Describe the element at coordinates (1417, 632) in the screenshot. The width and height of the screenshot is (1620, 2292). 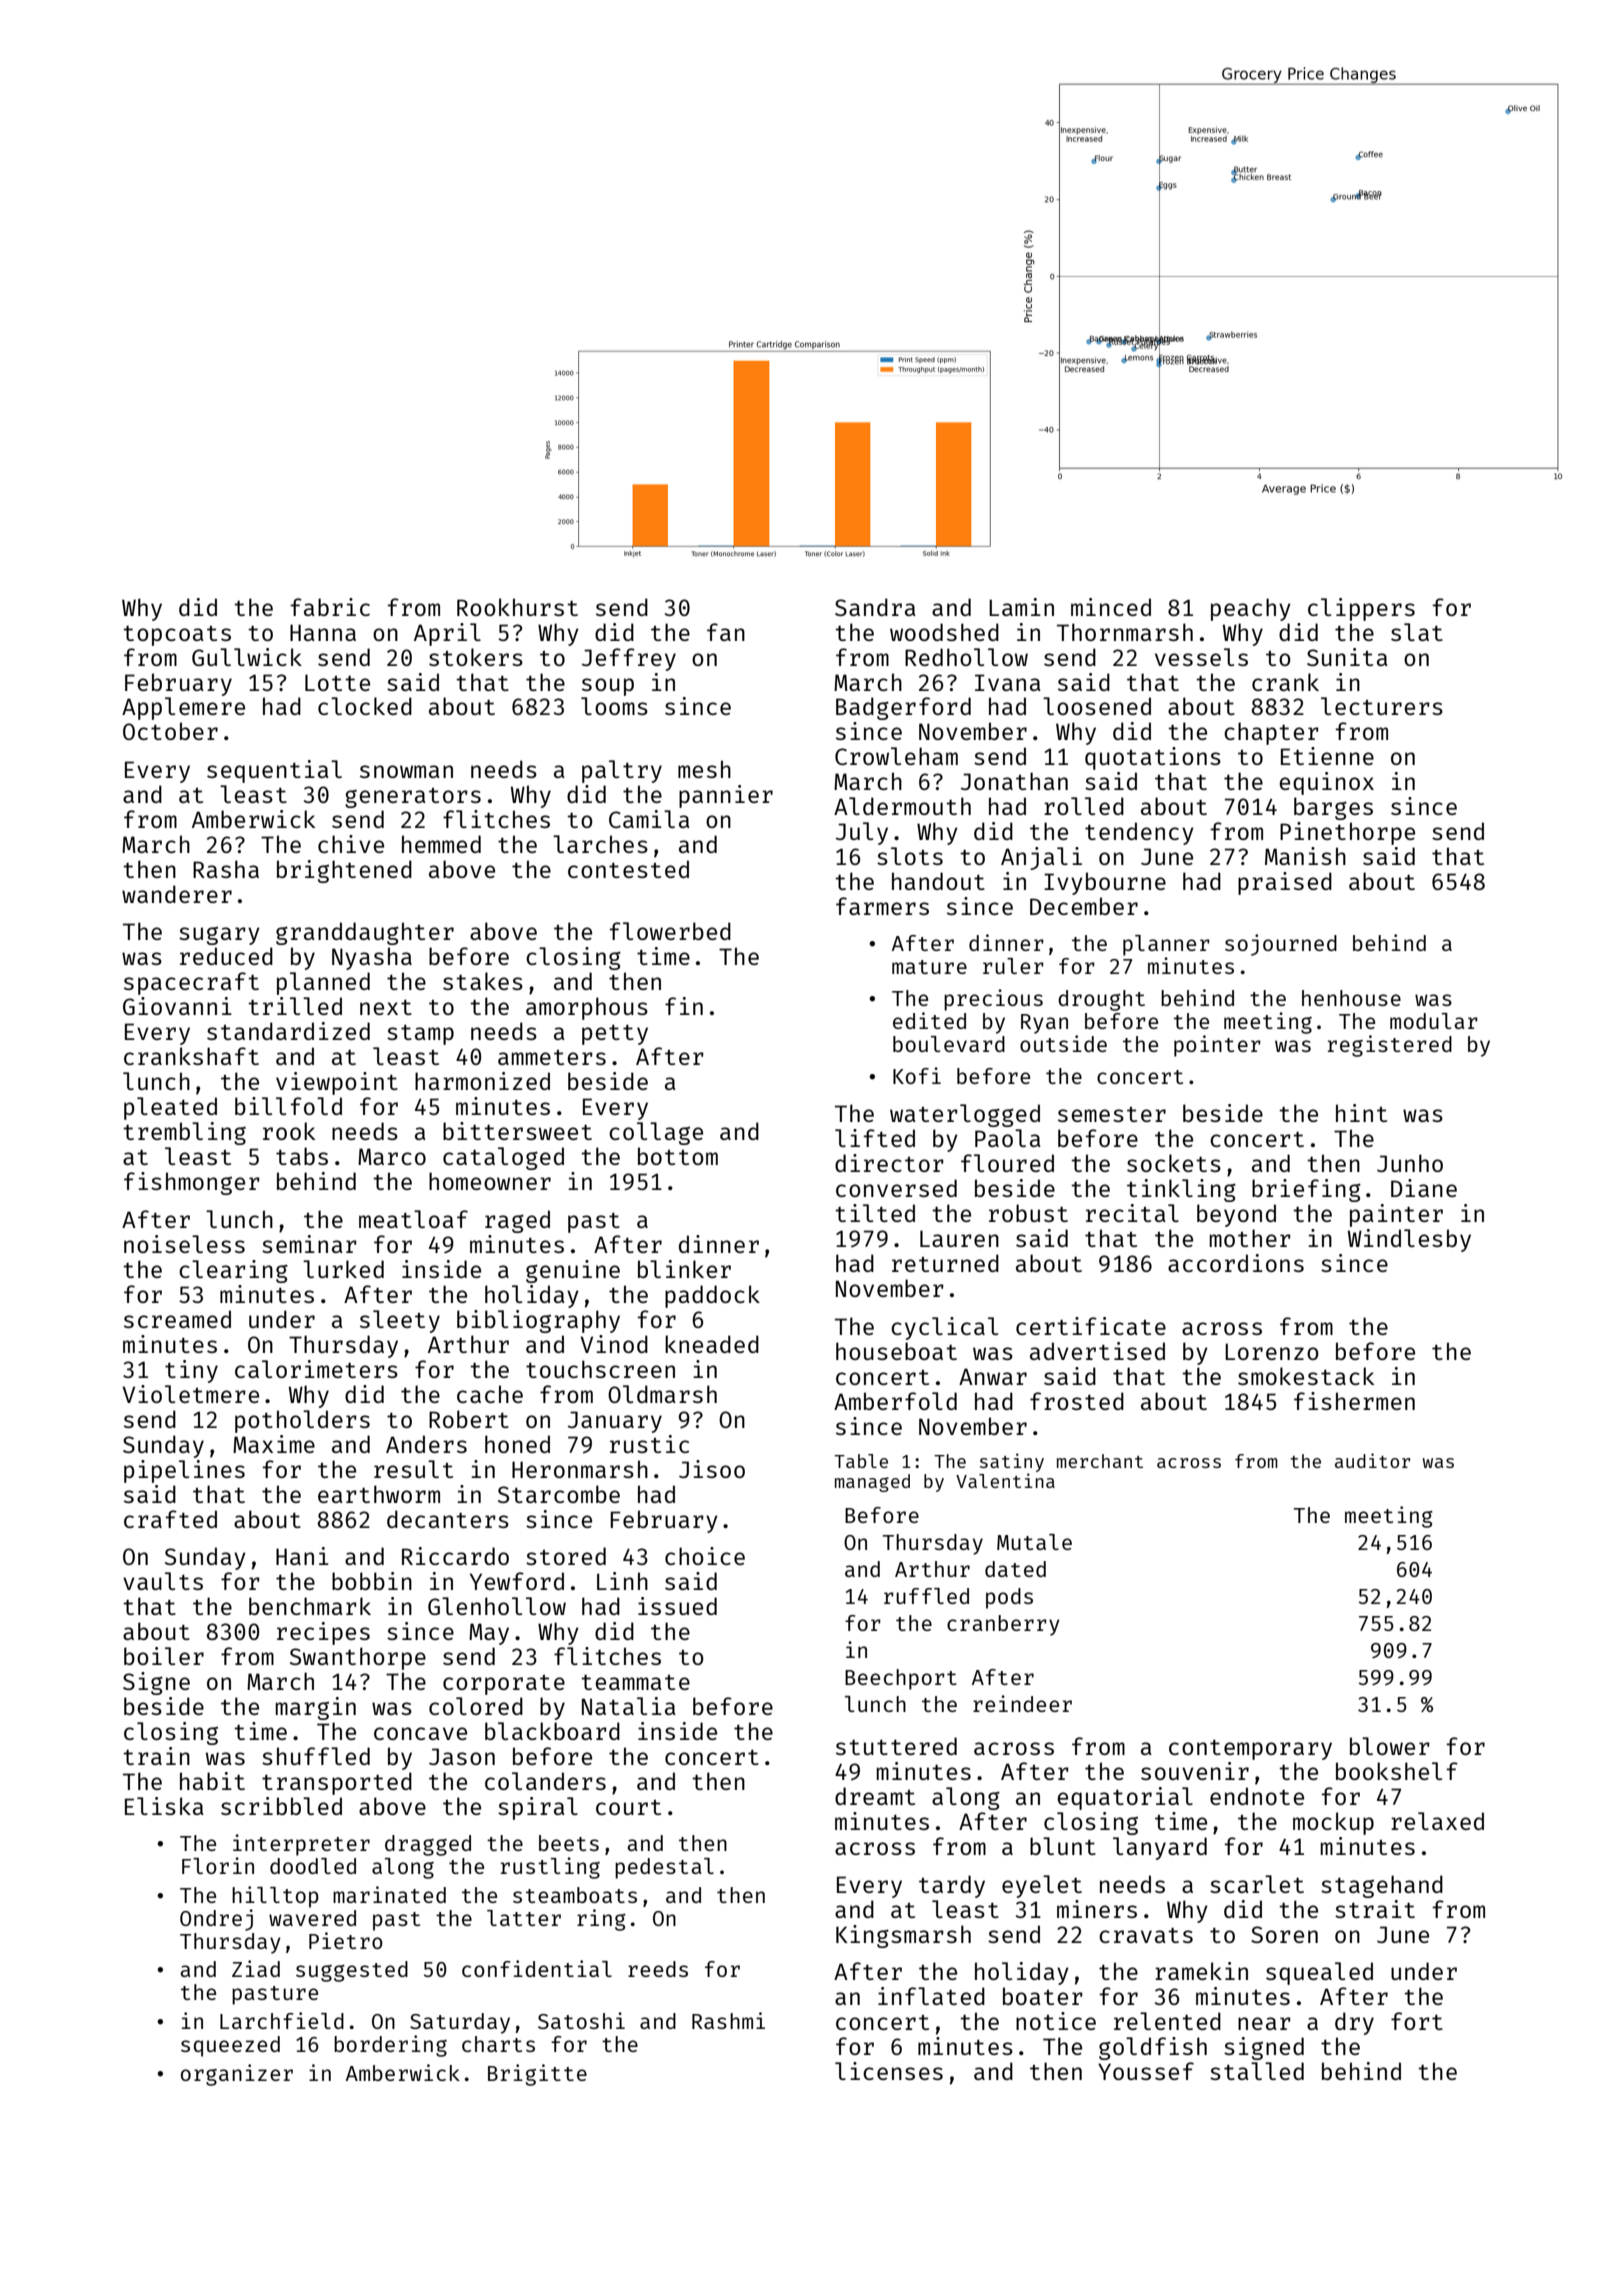
I see `slat` at that location.
